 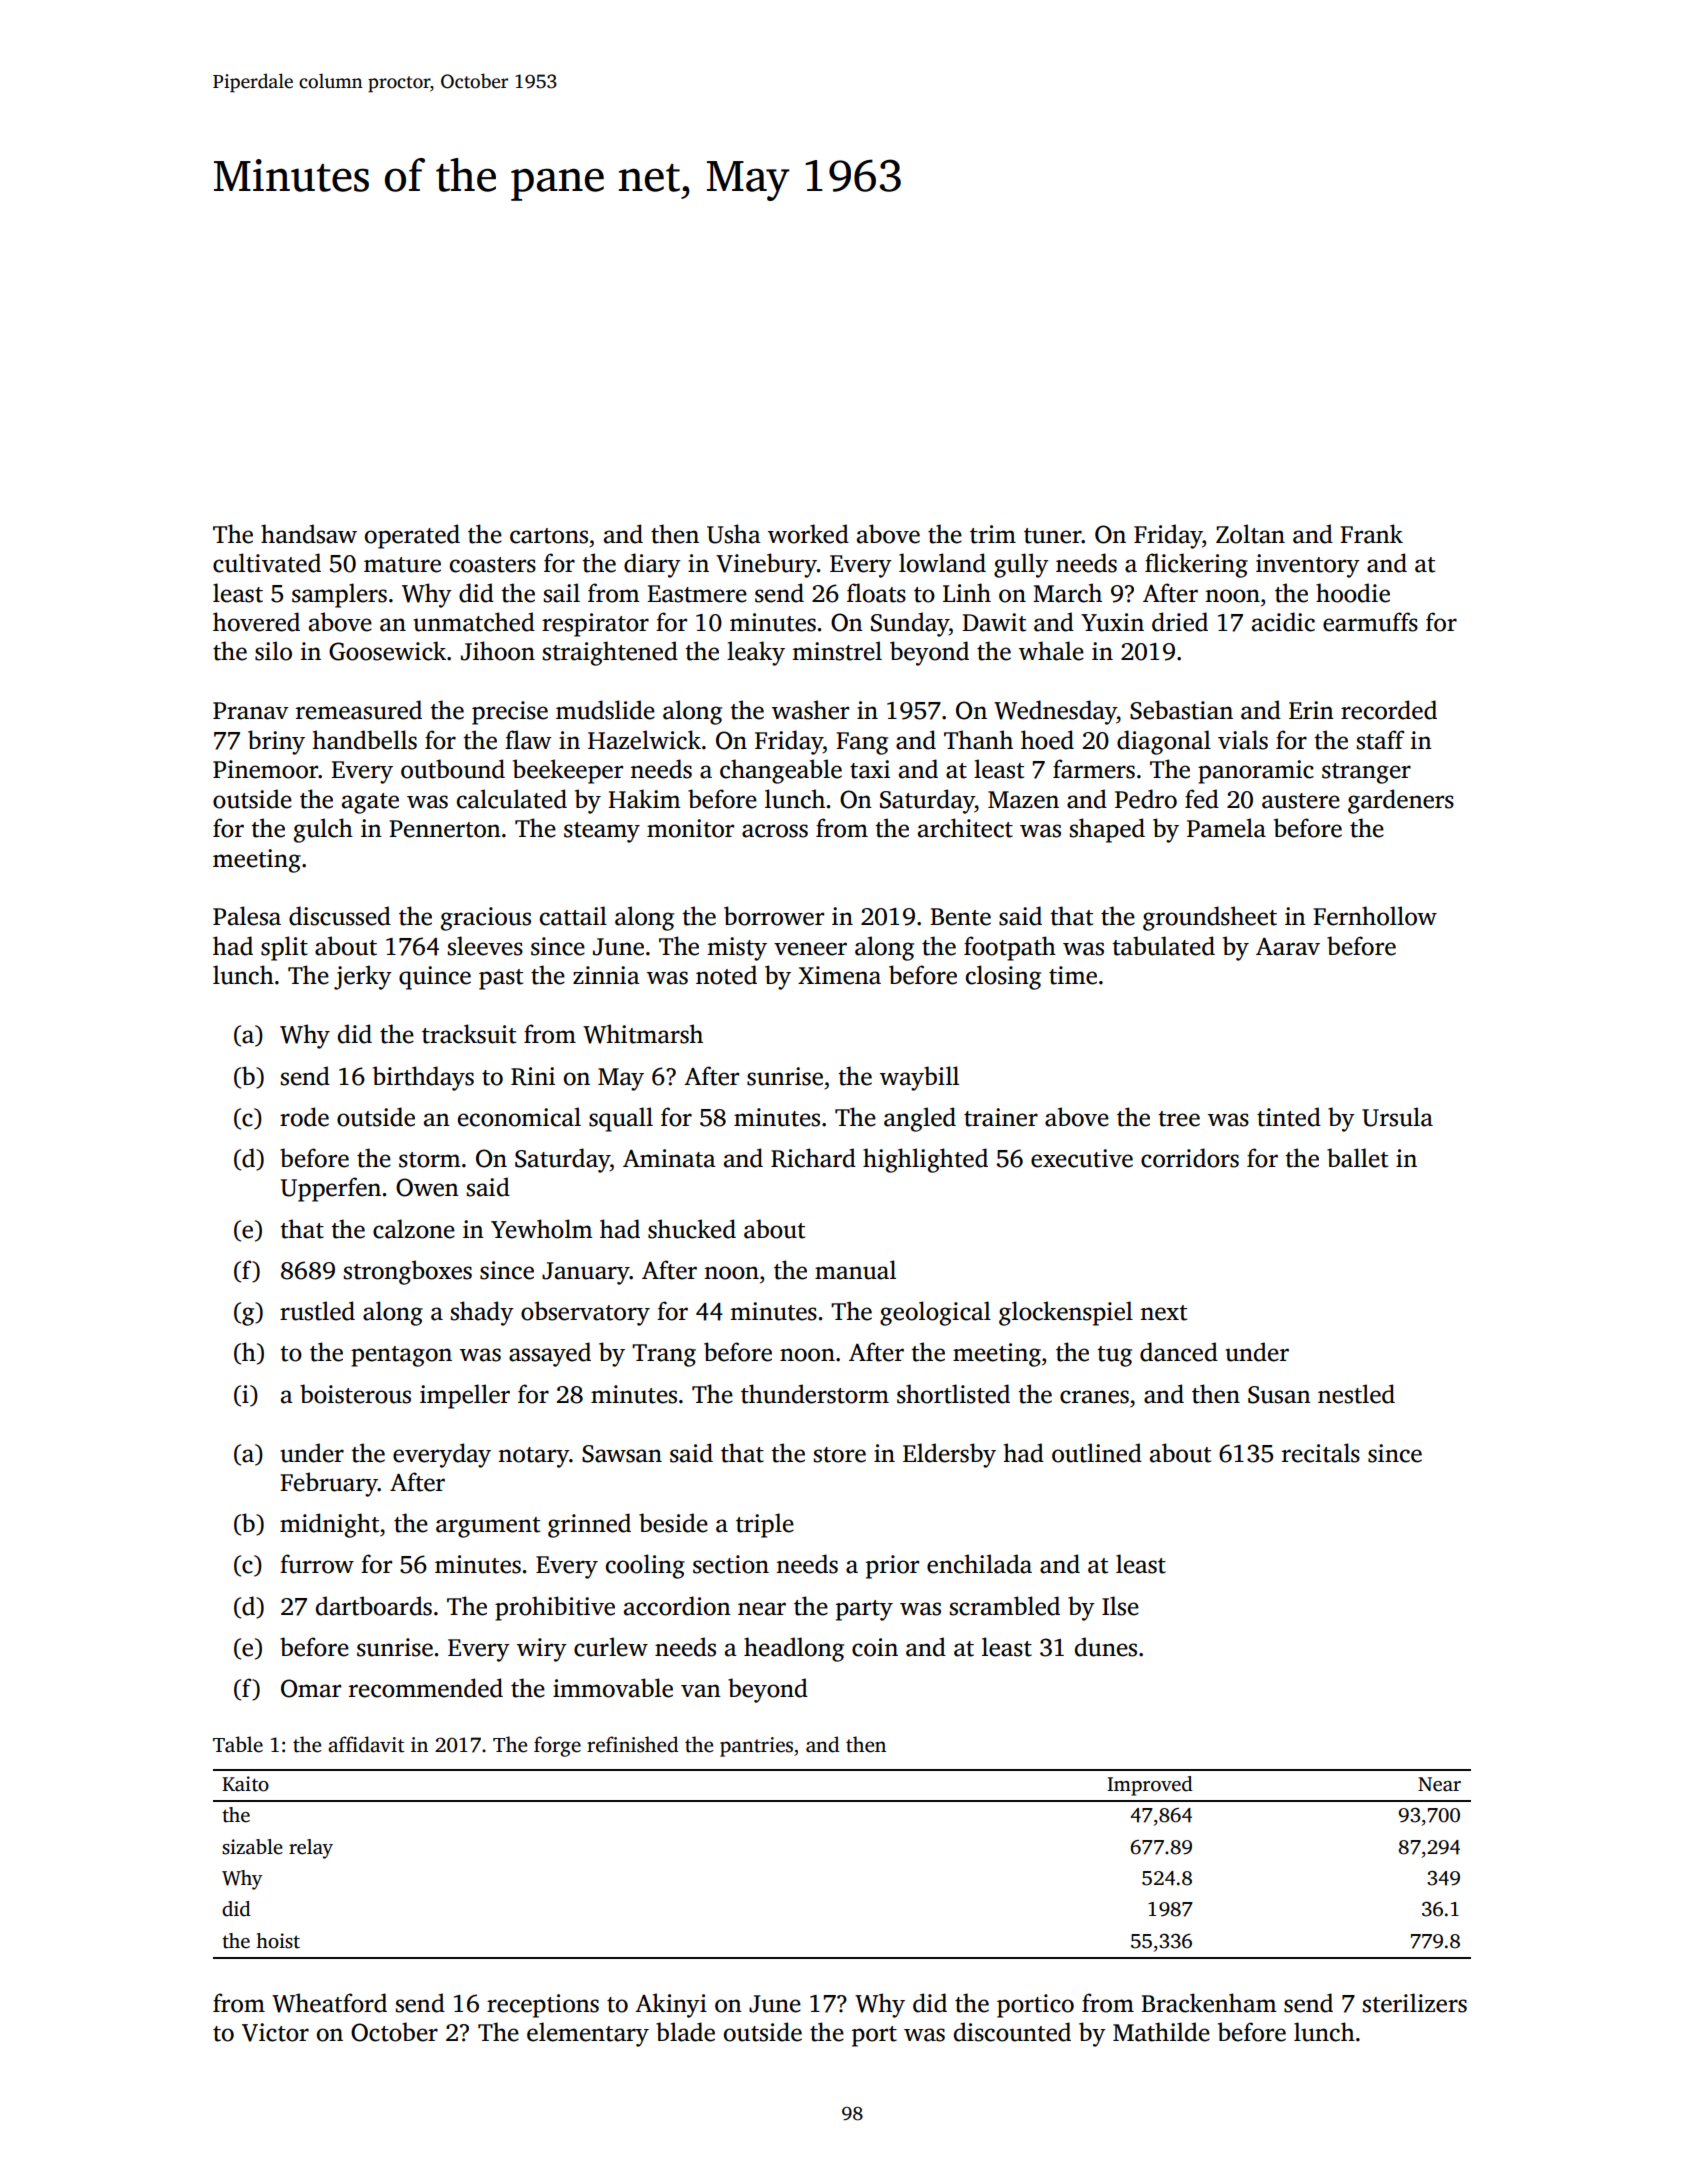 What do you see at coordinates (311, 1688) in the document?
I see `Omar` at bounding box center [311, 1688].
